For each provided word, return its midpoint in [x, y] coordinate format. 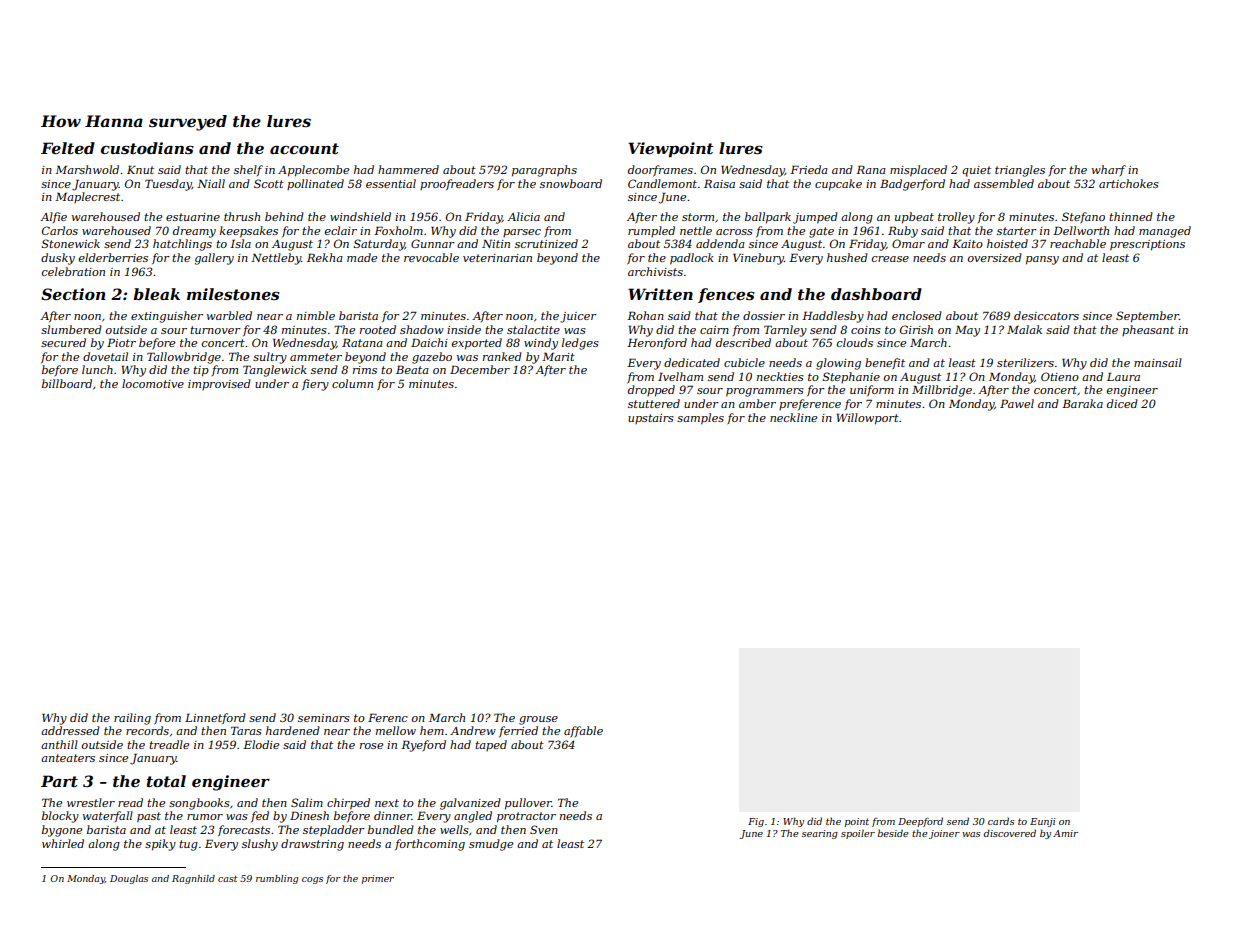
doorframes [660, 171]
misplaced [918, 171]
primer [378, 879]
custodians [147, 148]
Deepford [920, 822]
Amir [1065, 833]
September [1147, 317]
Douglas [129, 879]
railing [132, 719]
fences [726, 295]
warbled [229, 315]
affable [583, 732]
